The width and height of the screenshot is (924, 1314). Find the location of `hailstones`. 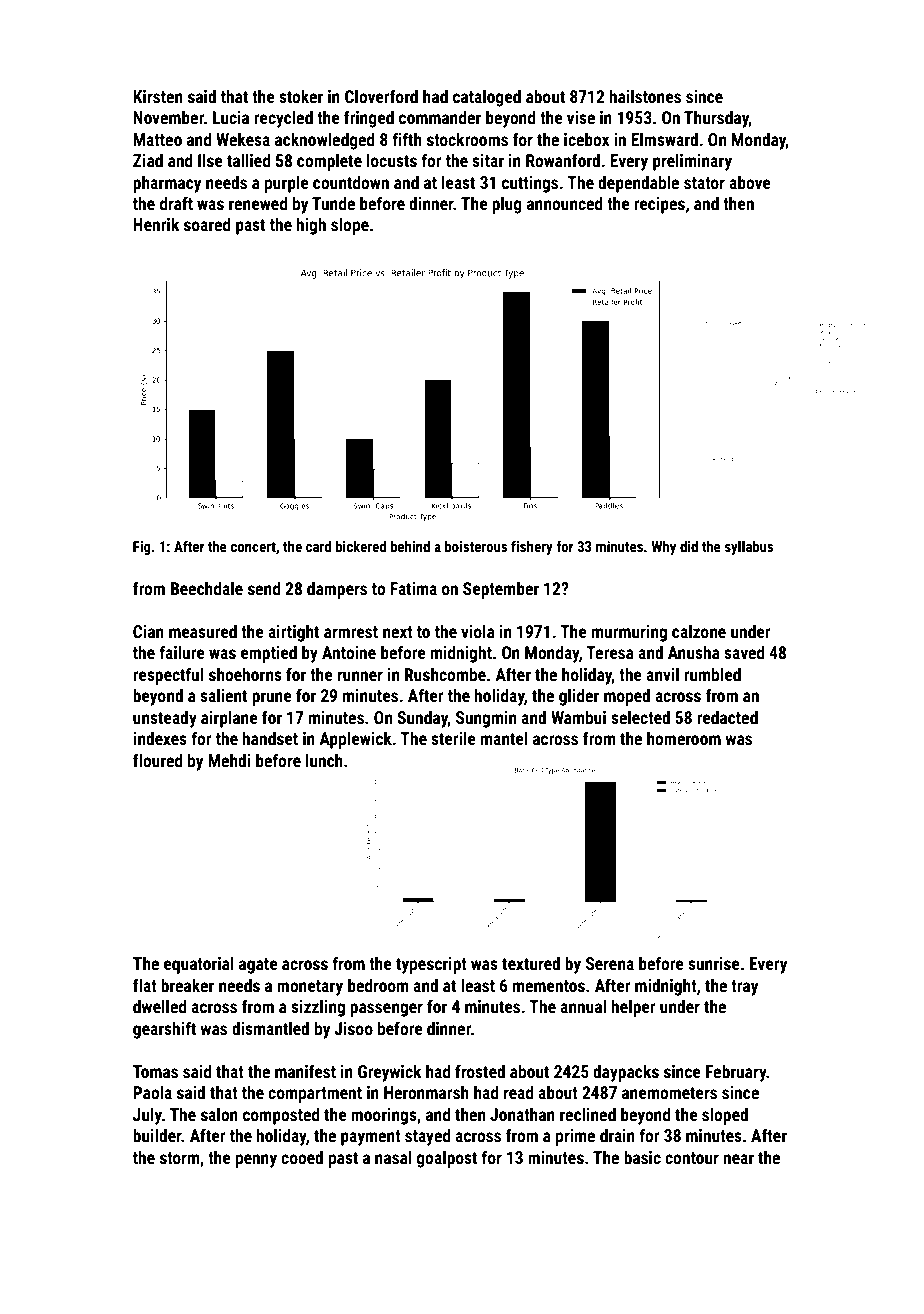

hailstones is located at coordinates (645, 96).
